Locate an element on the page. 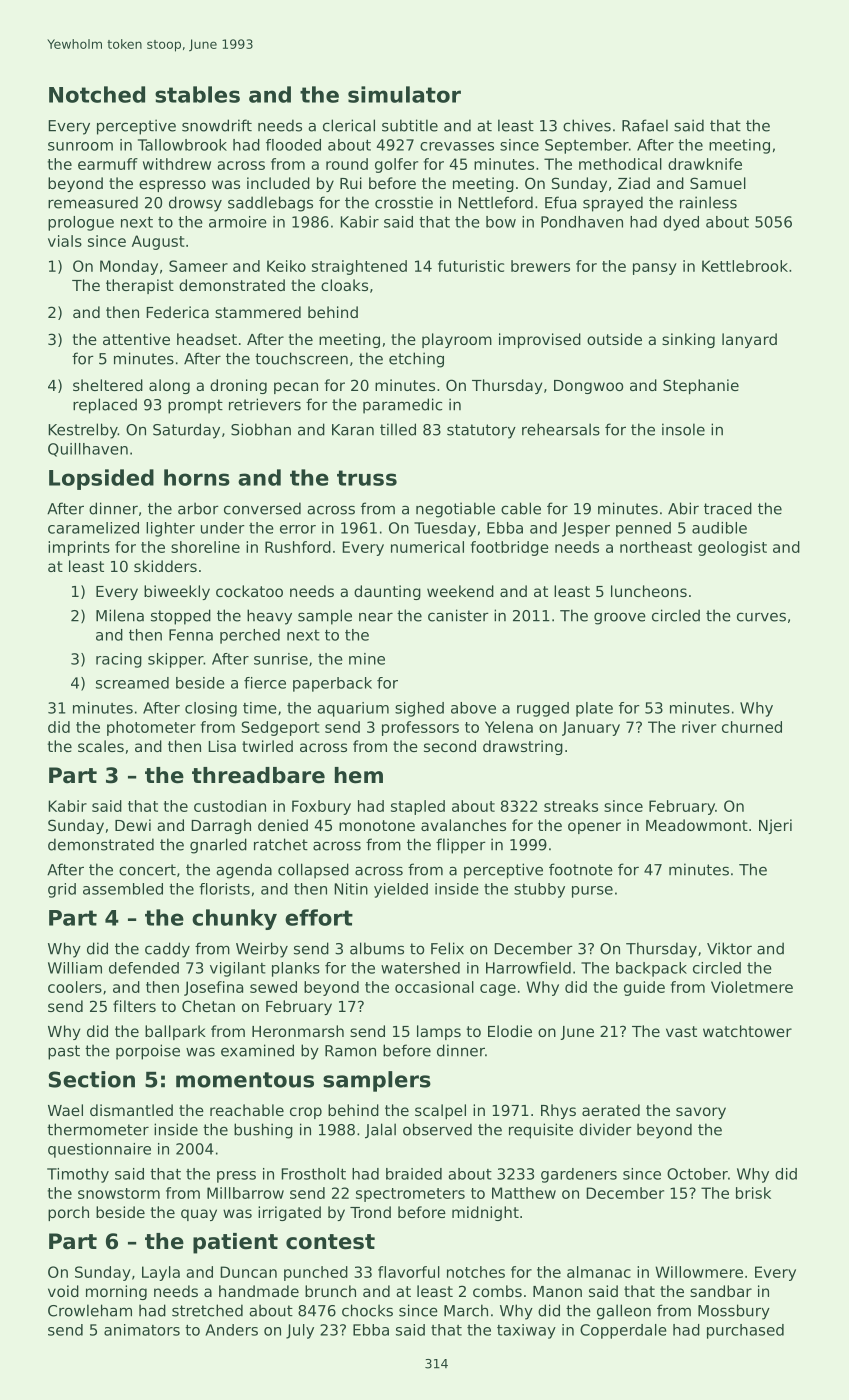 The width and height of the image is (849, 1400). sunroom is located at coordinates (80, 146).
